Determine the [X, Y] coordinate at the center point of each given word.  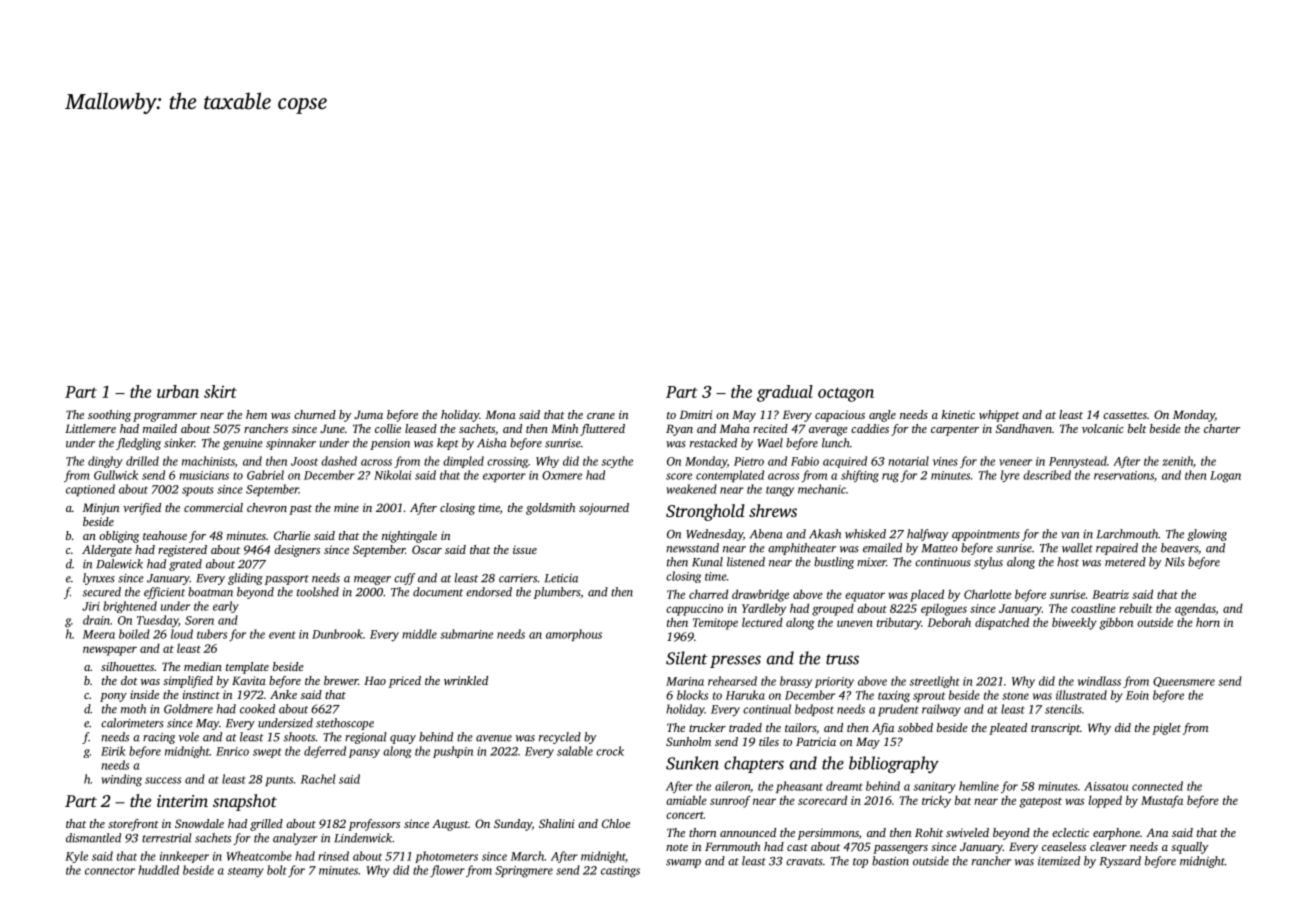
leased [421, 428]
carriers [518, 578]
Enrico [232, 751]
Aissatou [1106, 786]
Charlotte [987, 594]
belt [1137, 428]
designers [297, 551]
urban [178, 391]
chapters [754, 764]
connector [110, 871]
